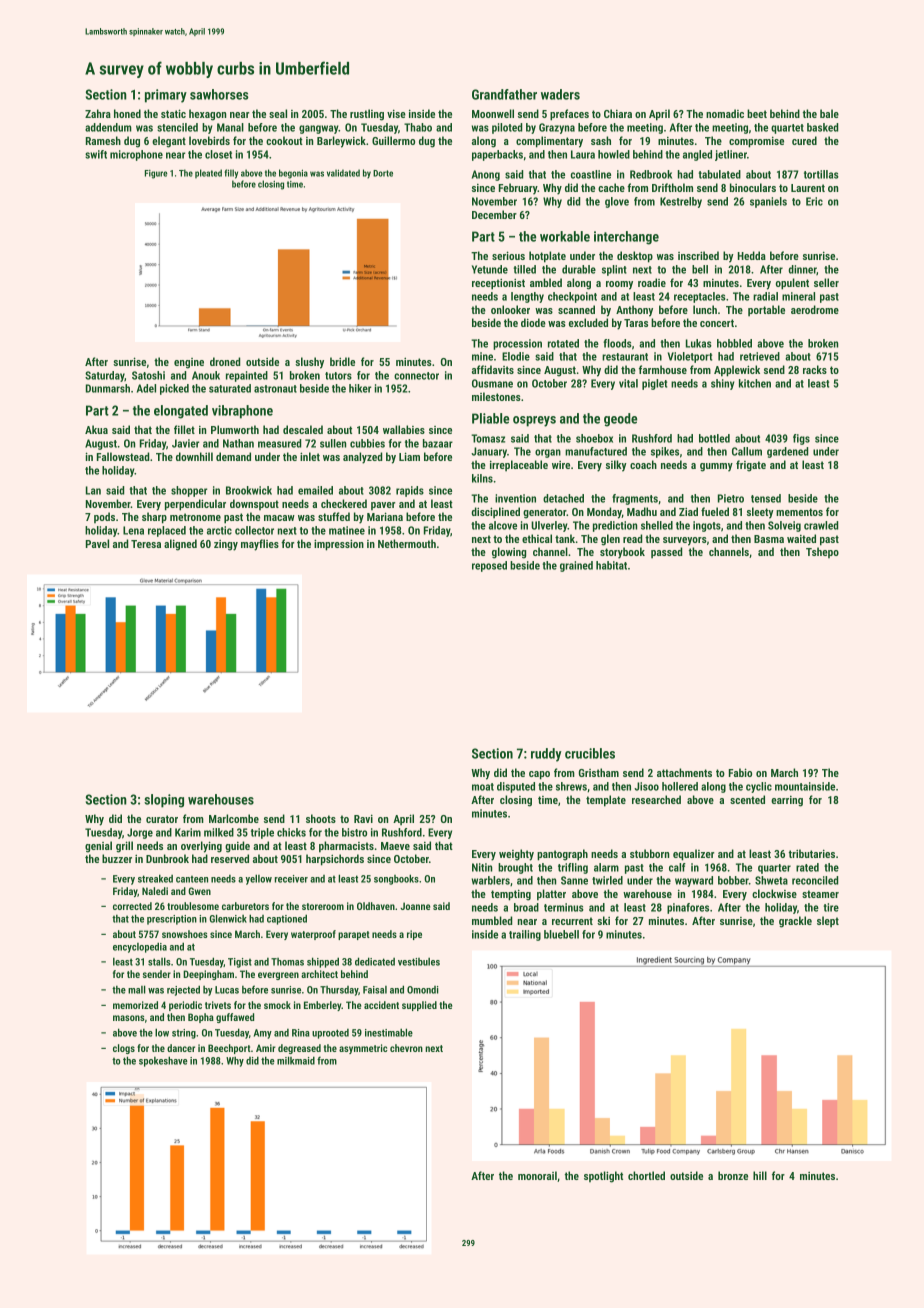  What do you see at coordinates (611, 187) in the screenshot?
I see `cache` at bounding box center [611, 187].
